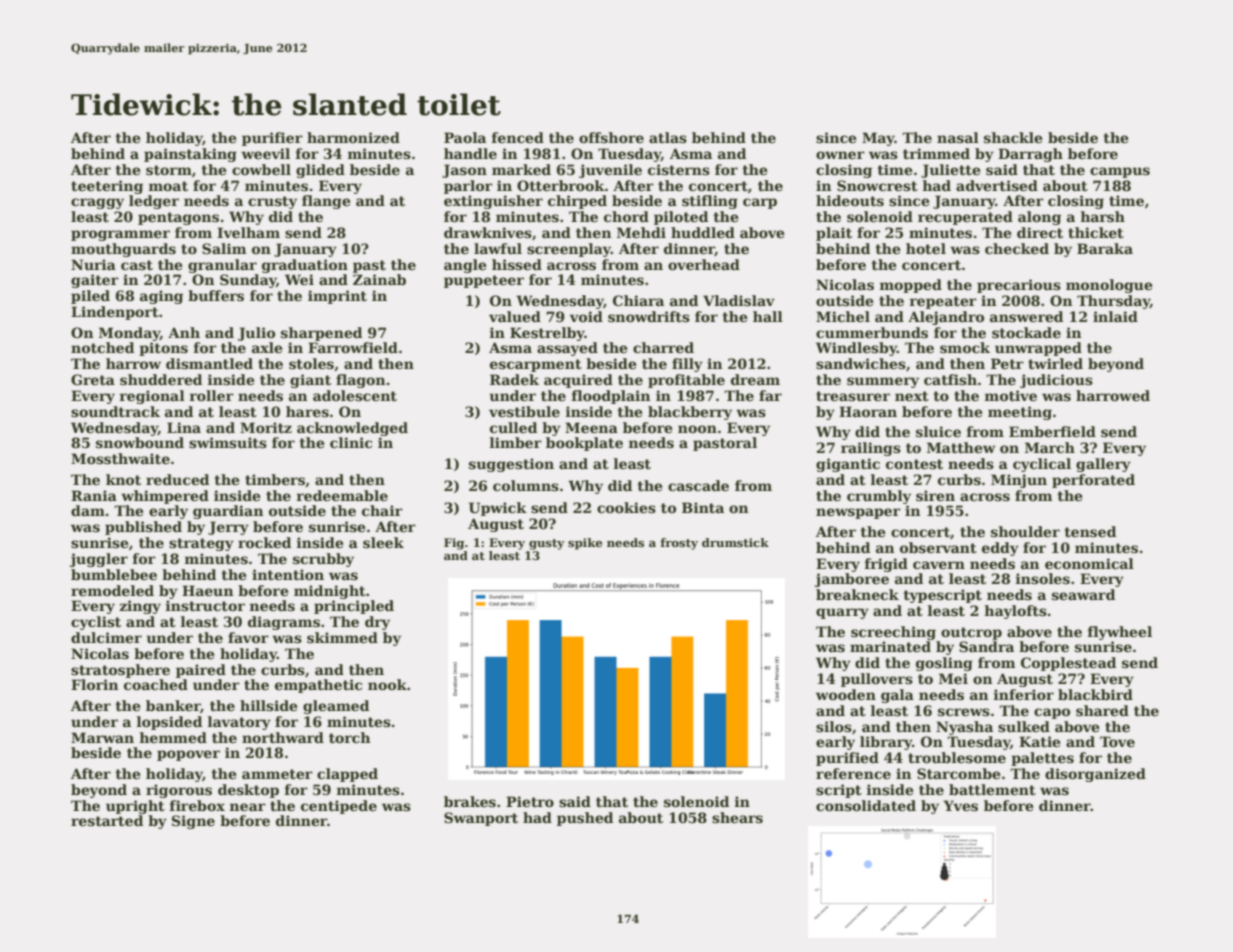  Describe the element at coordinates (517, 264) in the screenshot. I see `hissed` at that location.
